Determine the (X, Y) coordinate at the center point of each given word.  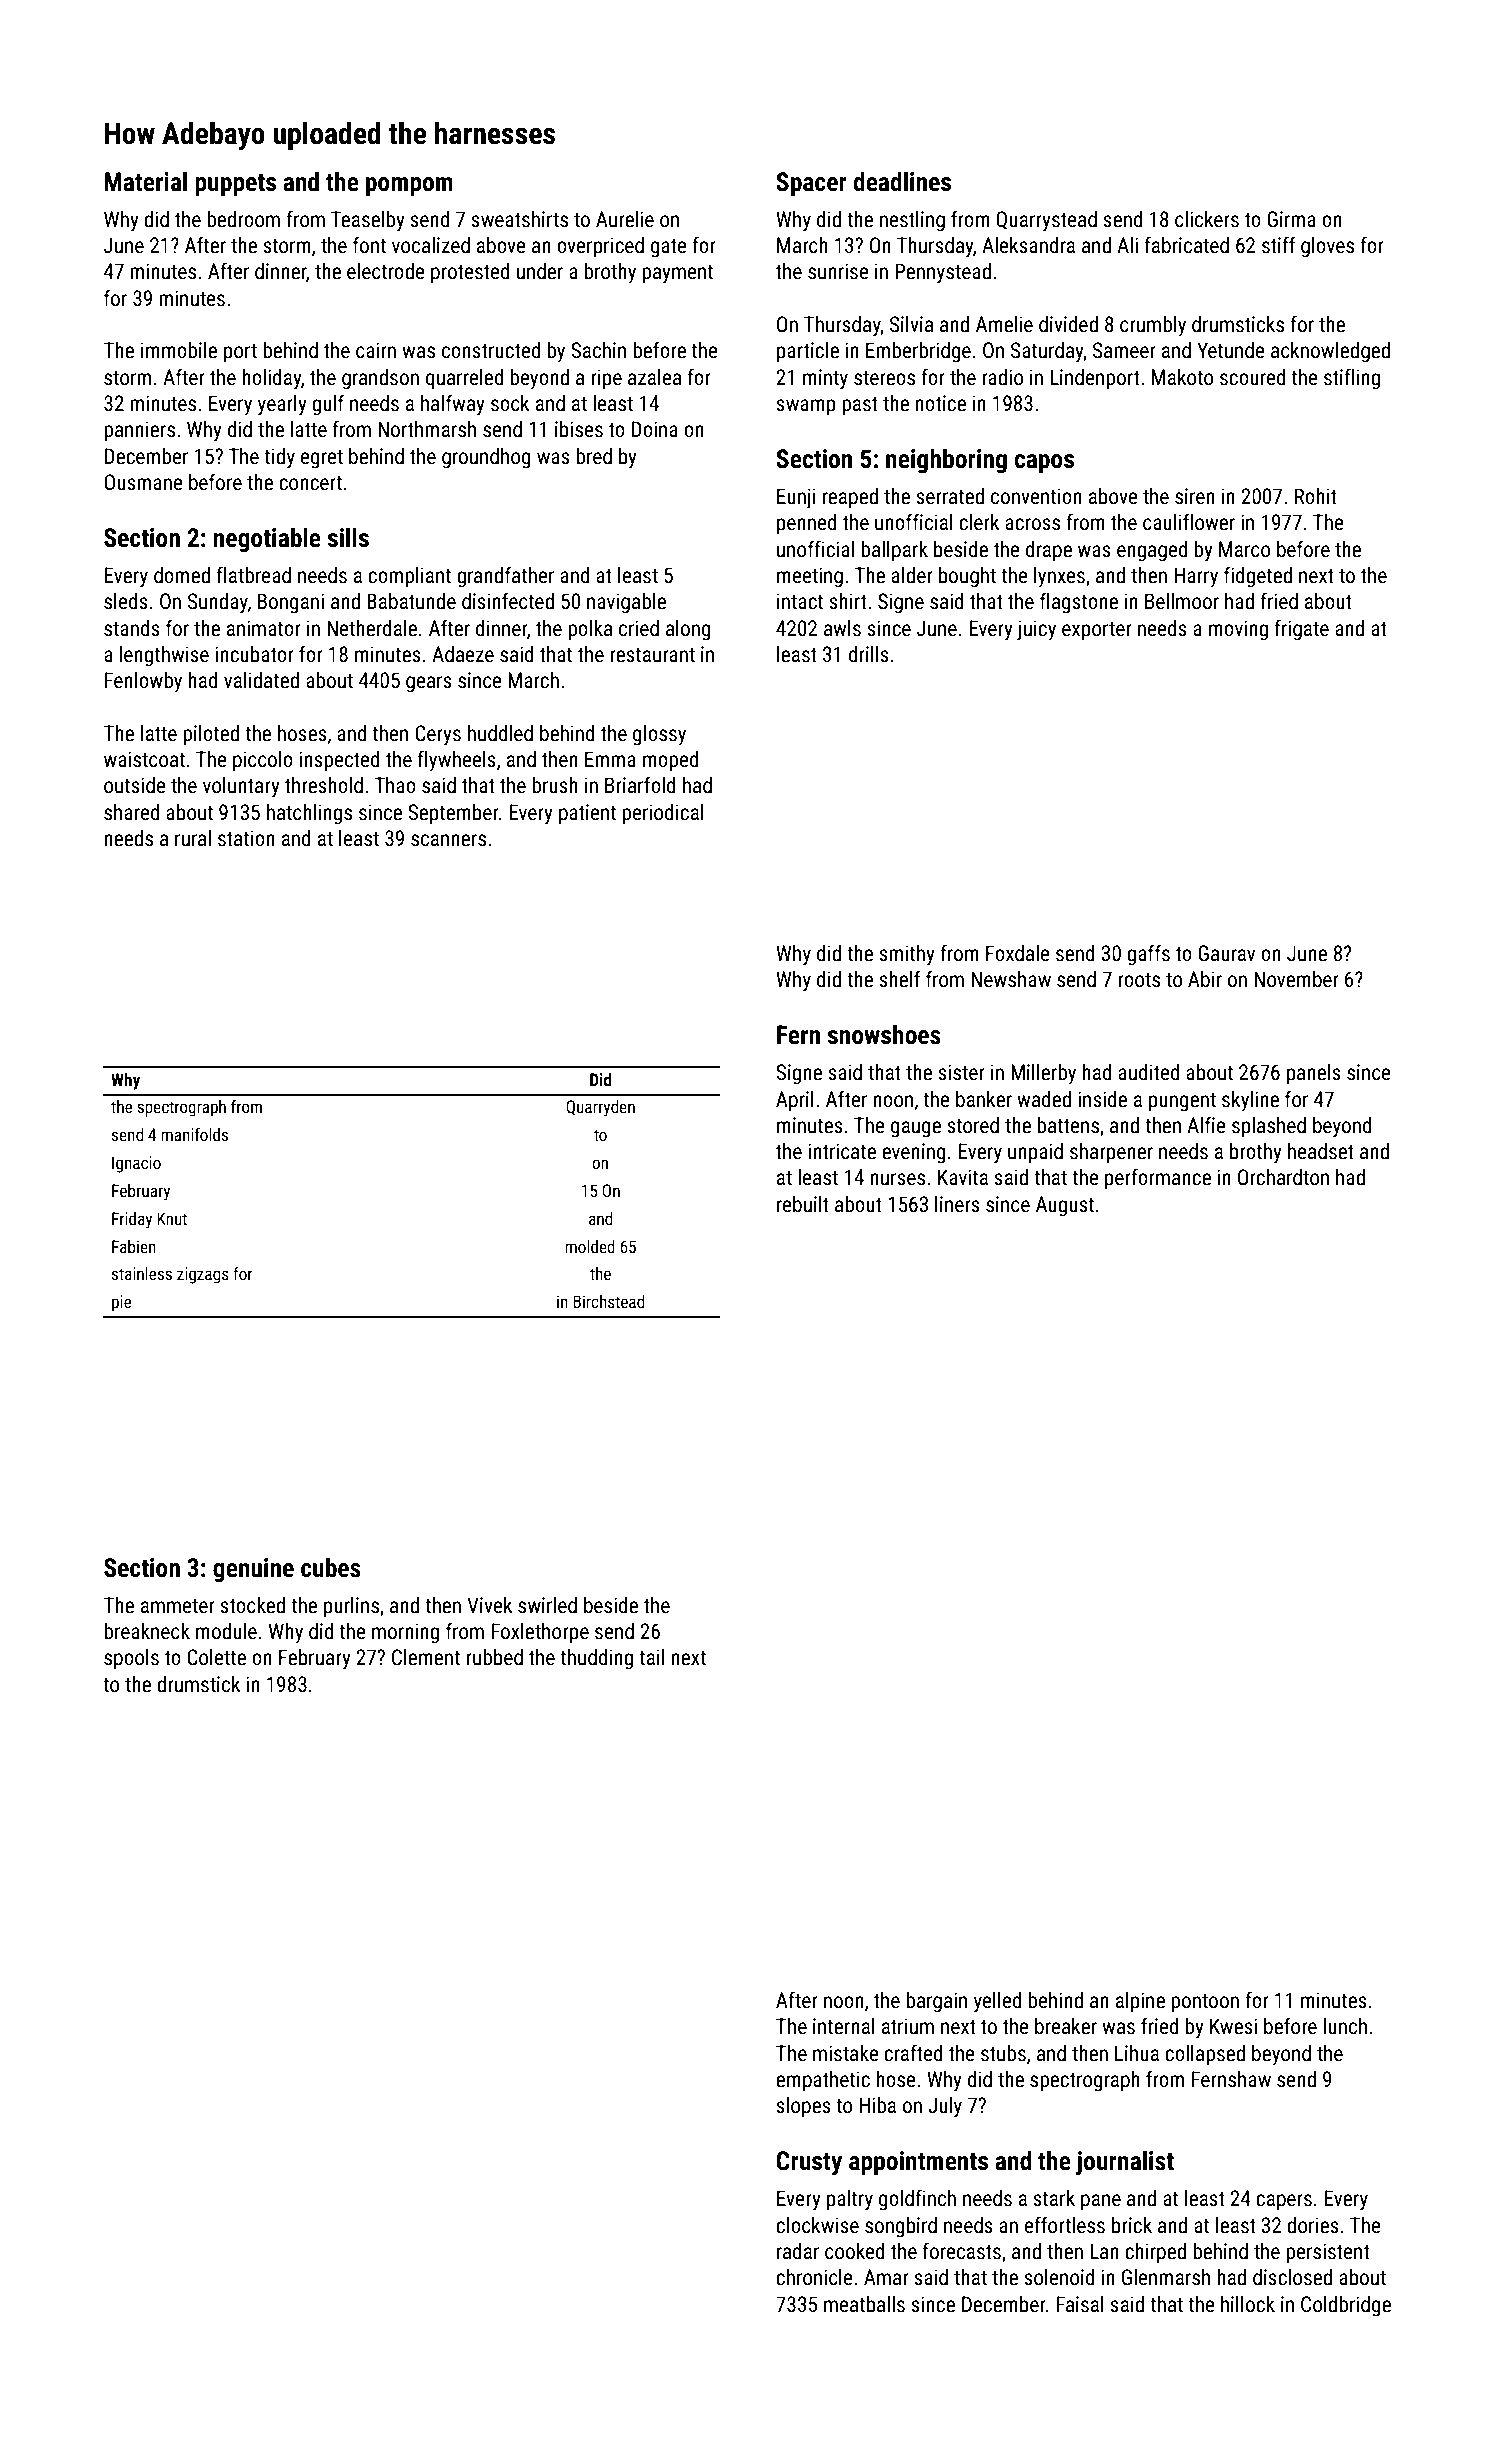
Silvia (911, 324)
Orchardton (1283, 1177)
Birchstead (608, 1301)
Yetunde (1231, 350)
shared (132, 812)
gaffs (1148, 955)
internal (843, 2026)
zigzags (203, 1275)
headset (1321, 1151)
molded (590, 1246)
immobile (179, 350)
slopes (803, 2107)
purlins (351, 1607)
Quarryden (600, 1108)
